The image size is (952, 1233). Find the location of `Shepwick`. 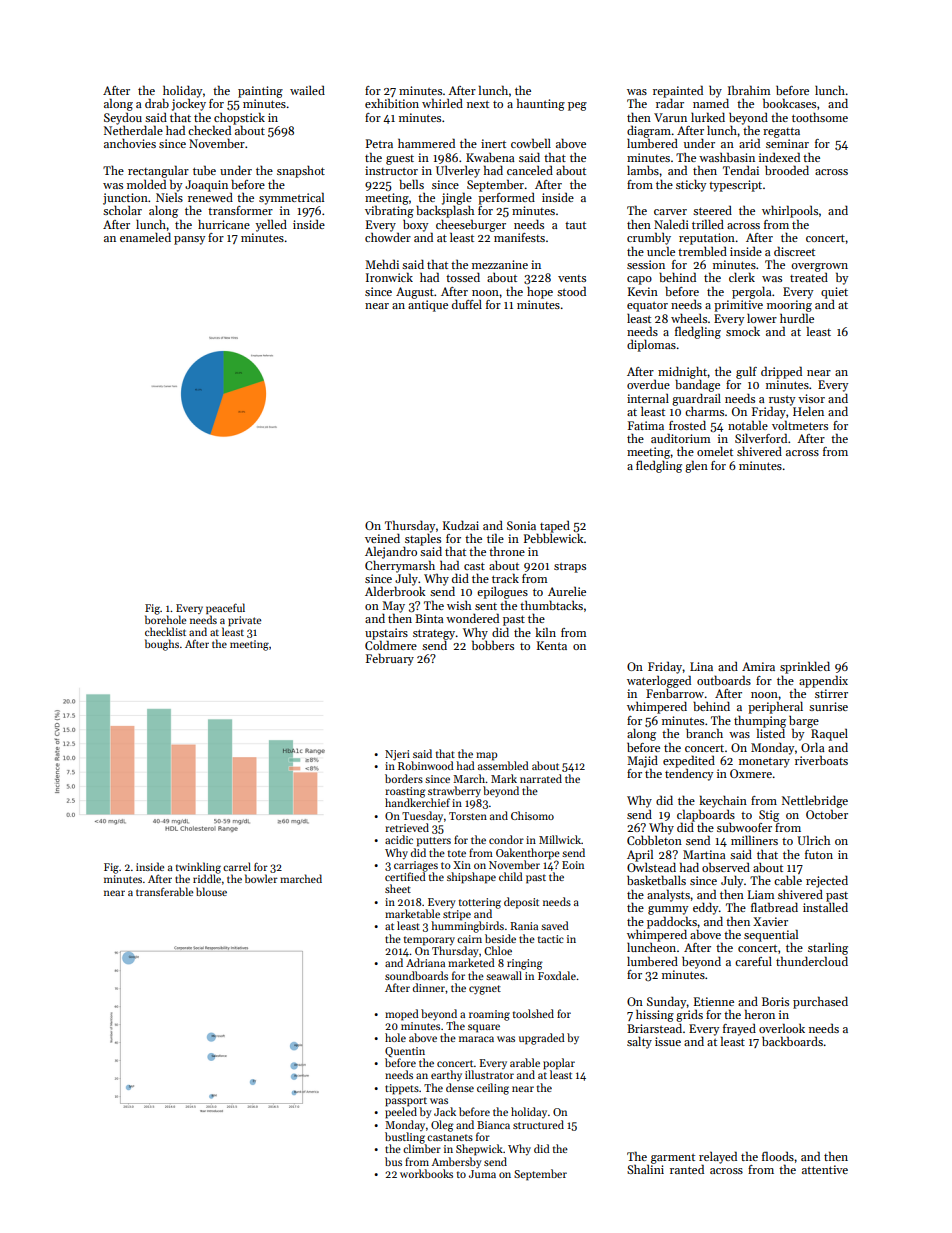

Shepwick is located at coordinates (479, 1150).
